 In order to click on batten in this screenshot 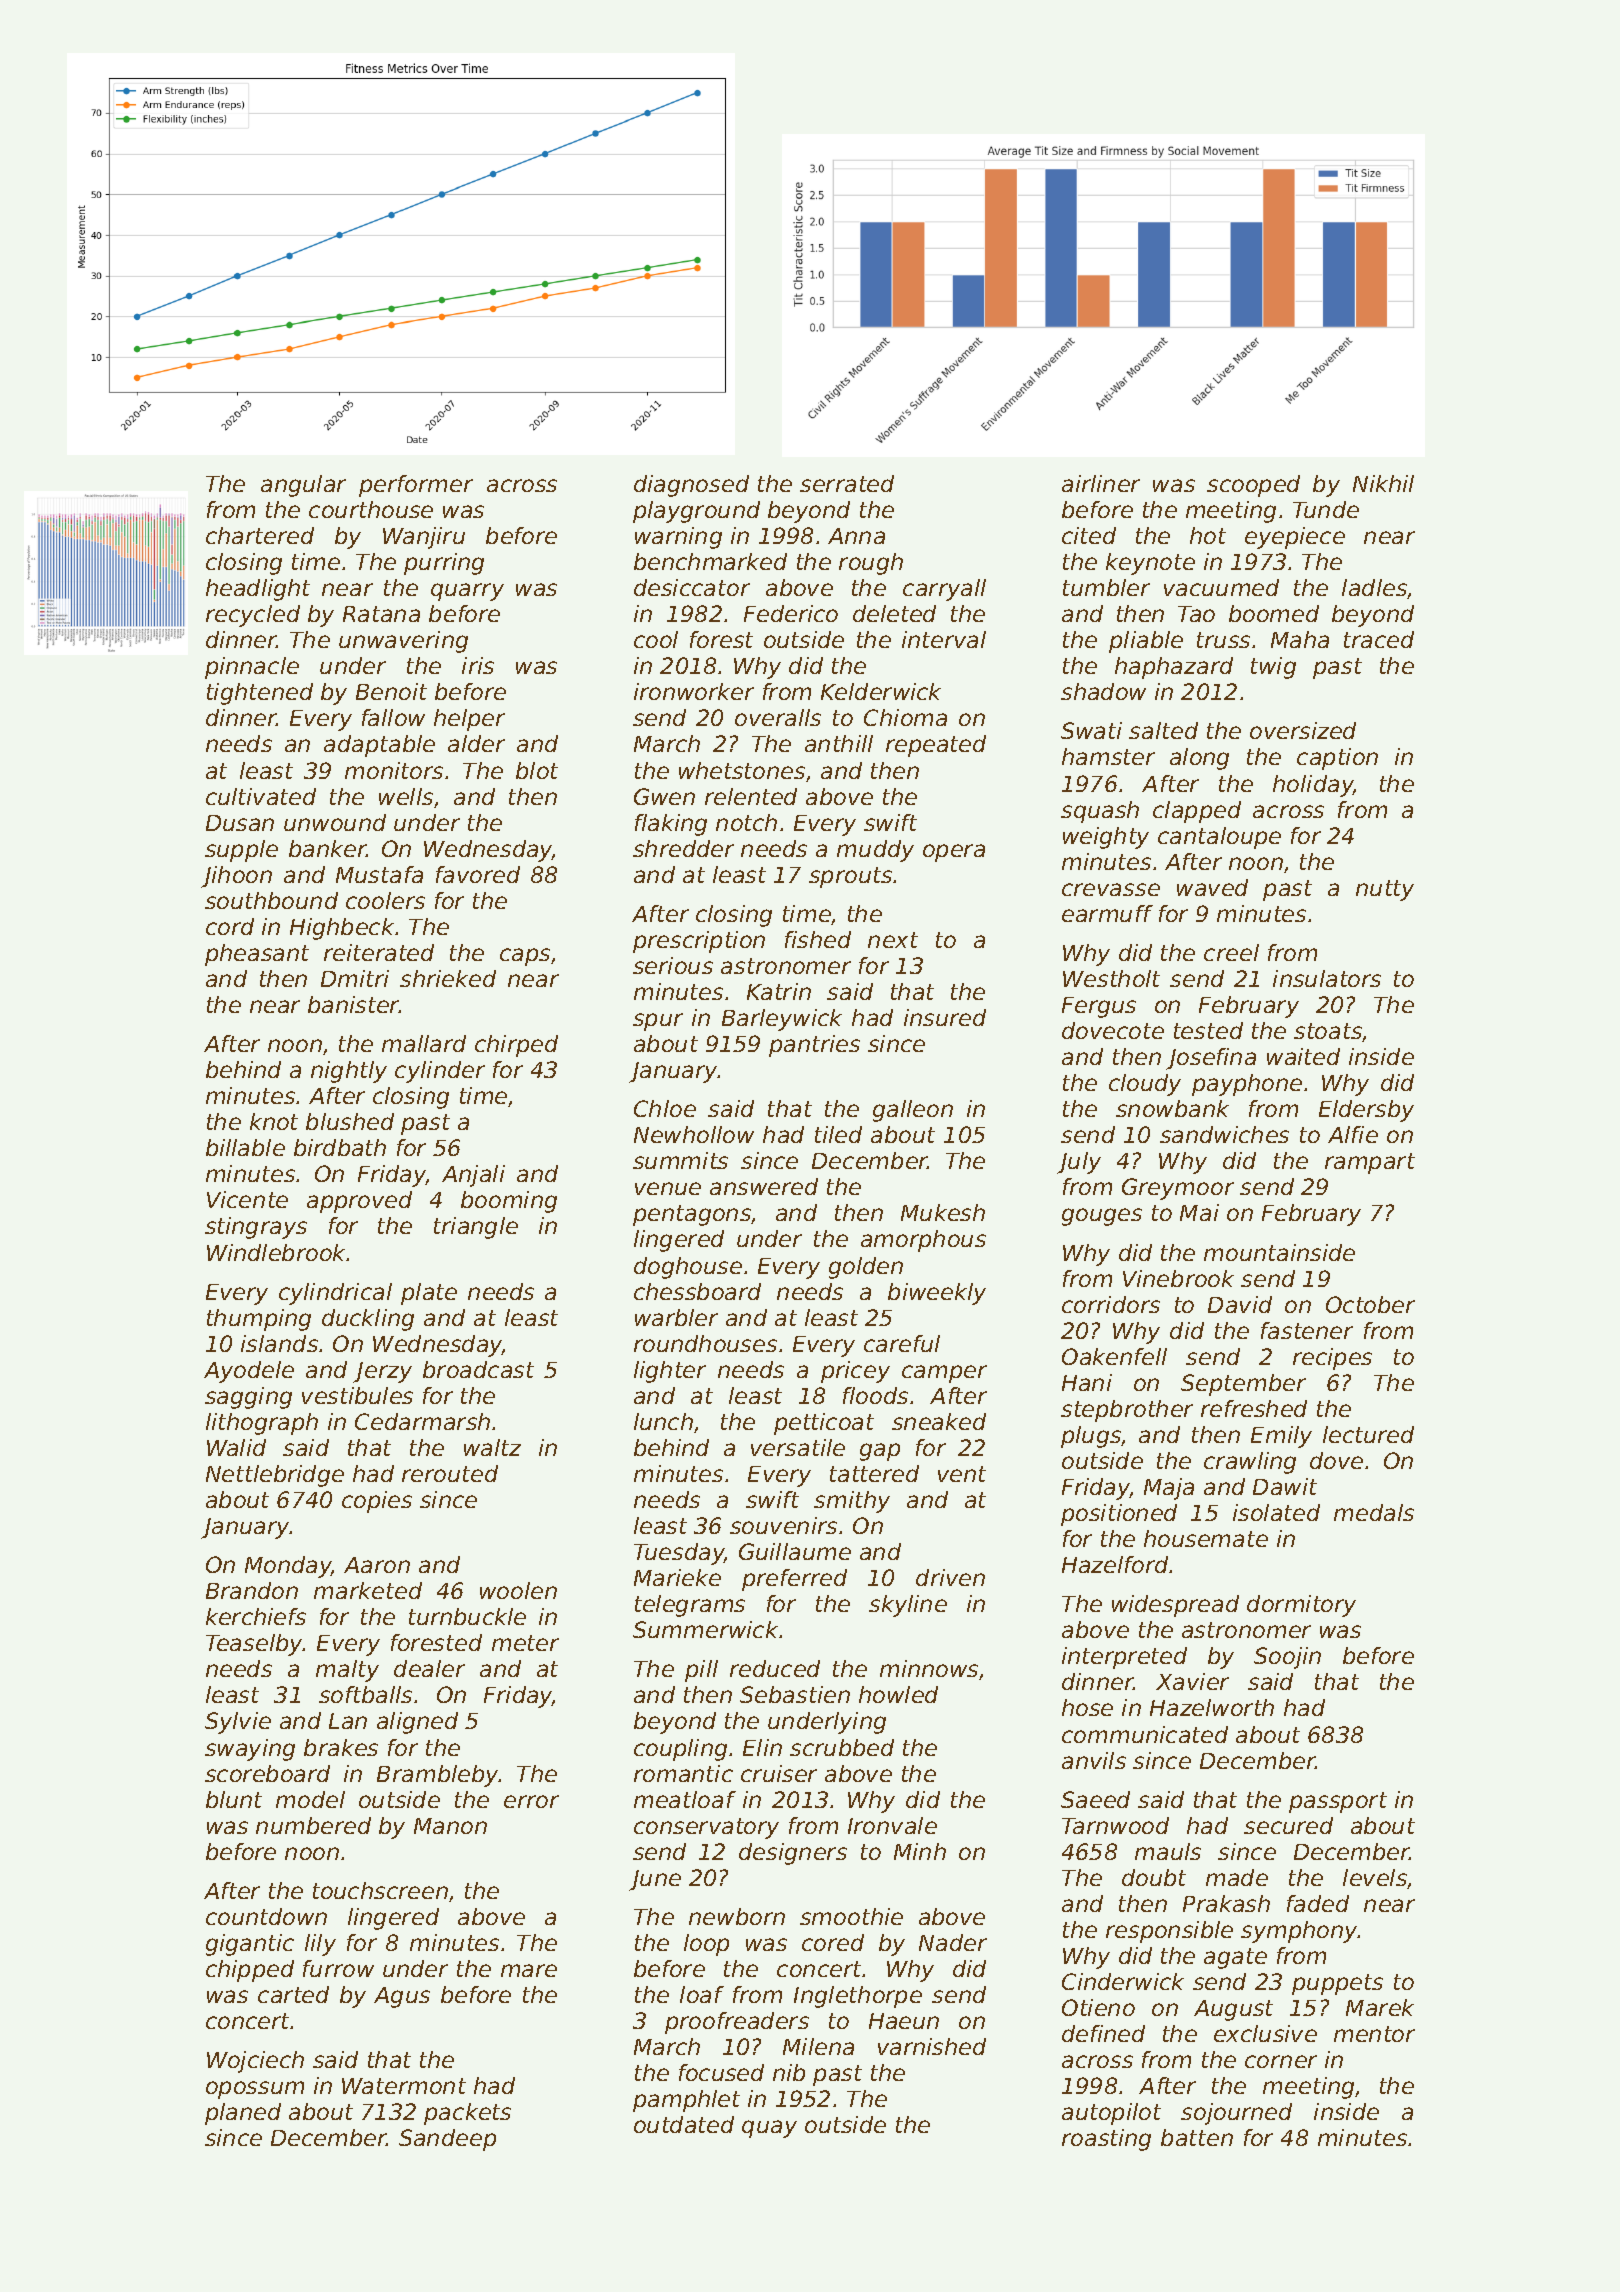, I will do `click(1197, 2137)`.
